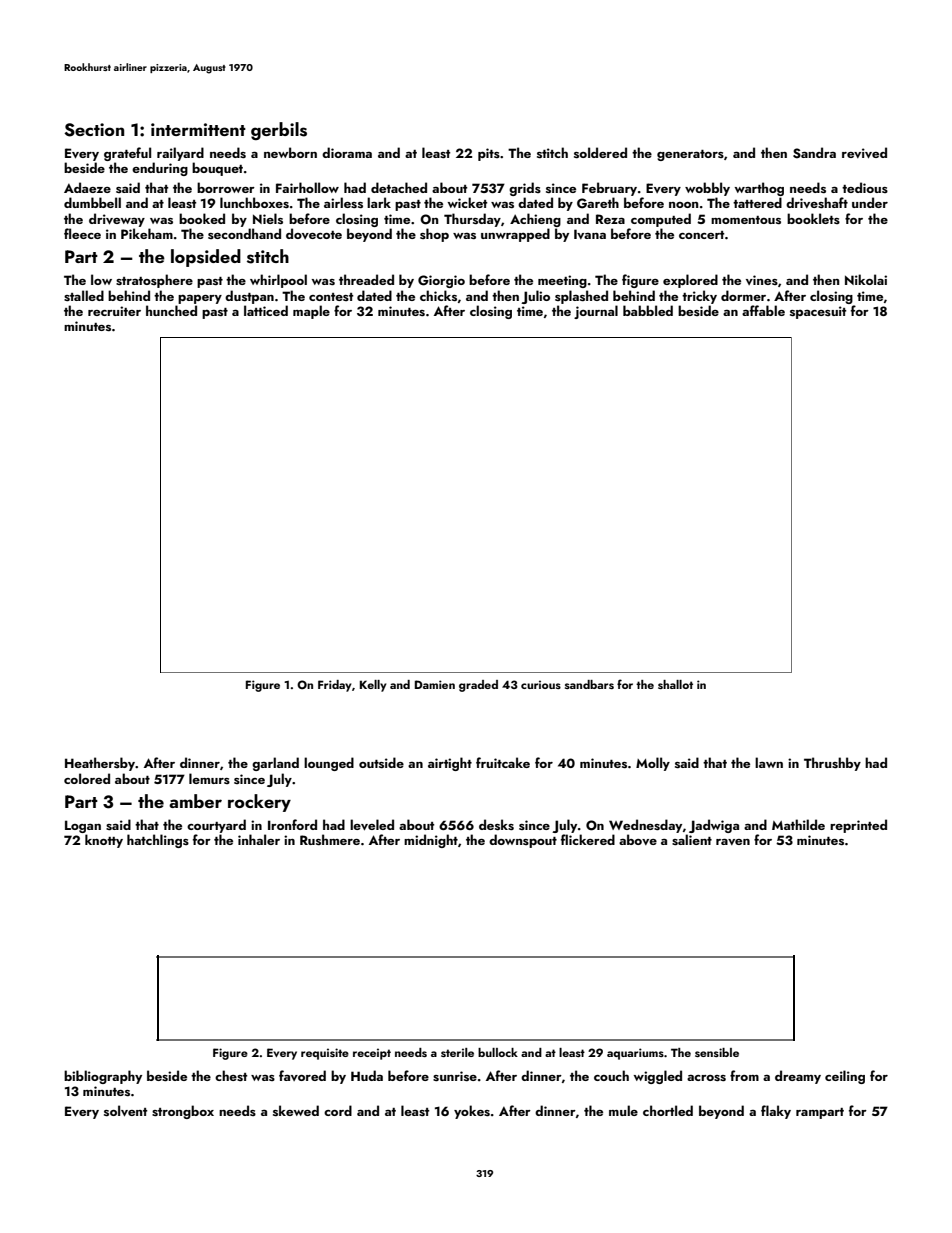 The width and height of the document is (952, 1233). Describe the element at coordinates (259, 839) in the document. I see `inhaler` at that location.
